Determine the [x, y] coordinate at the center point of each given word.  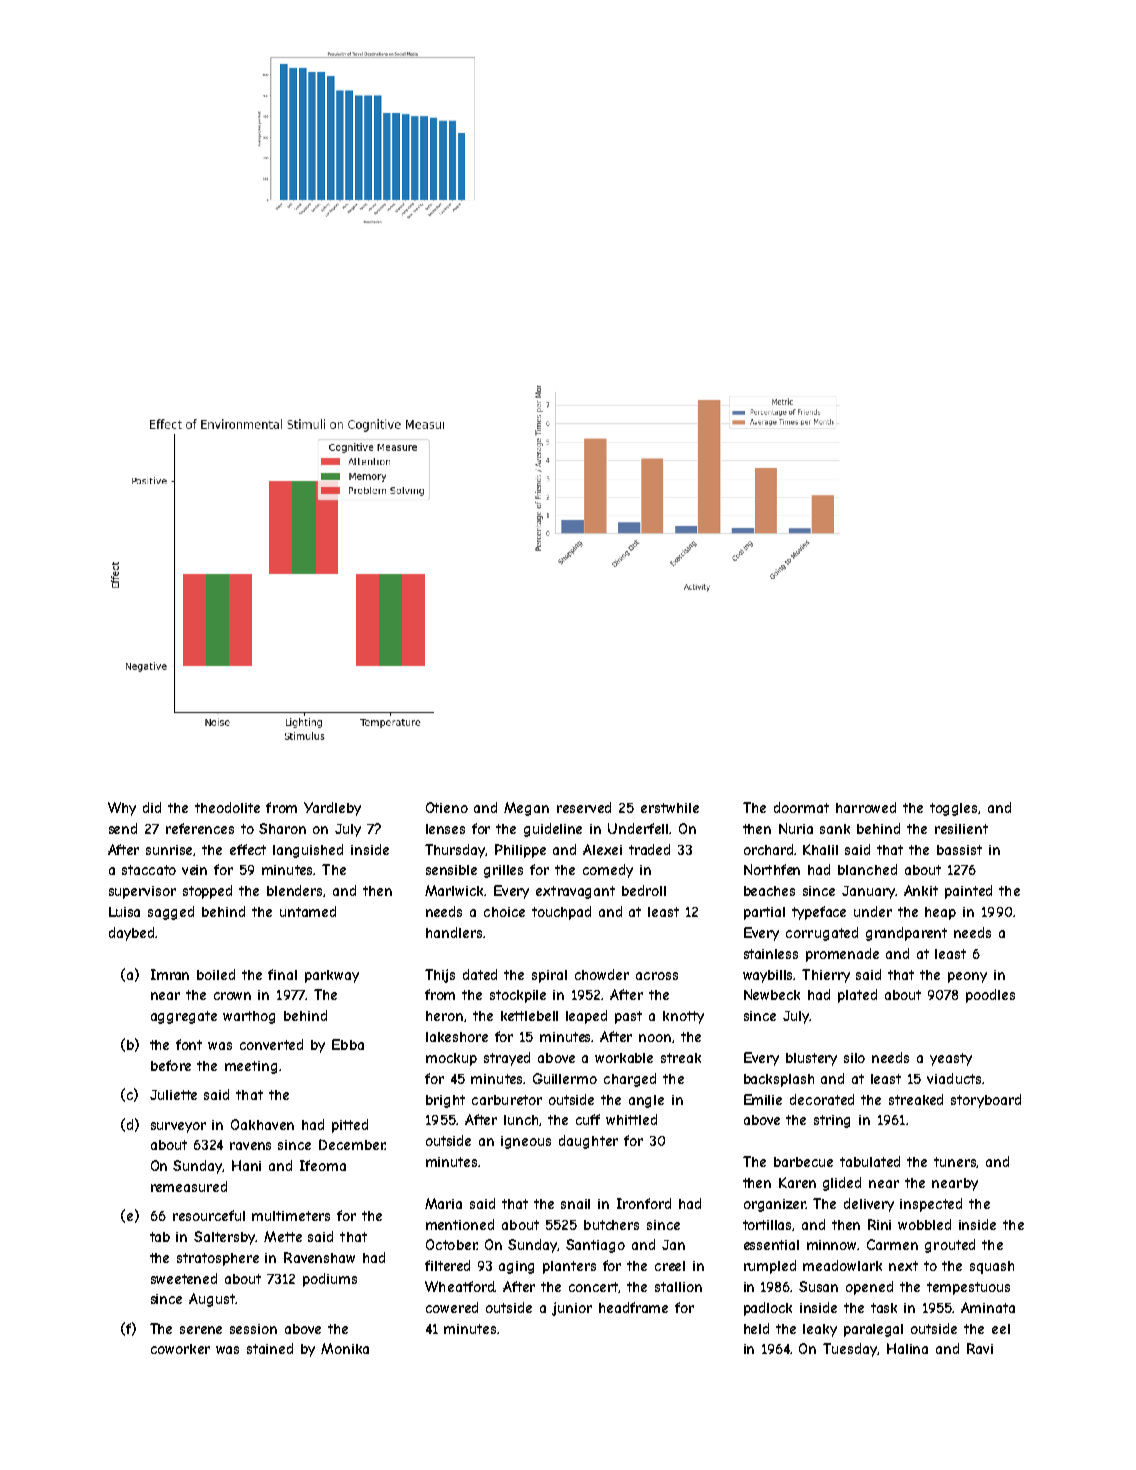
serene [201, 1330]
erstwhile [670, 808]
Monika [345, 1348]
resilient [961, 829]
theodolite [227, 807]
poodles [990, 996]
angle [646, 1101]
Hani [246, 1165]
